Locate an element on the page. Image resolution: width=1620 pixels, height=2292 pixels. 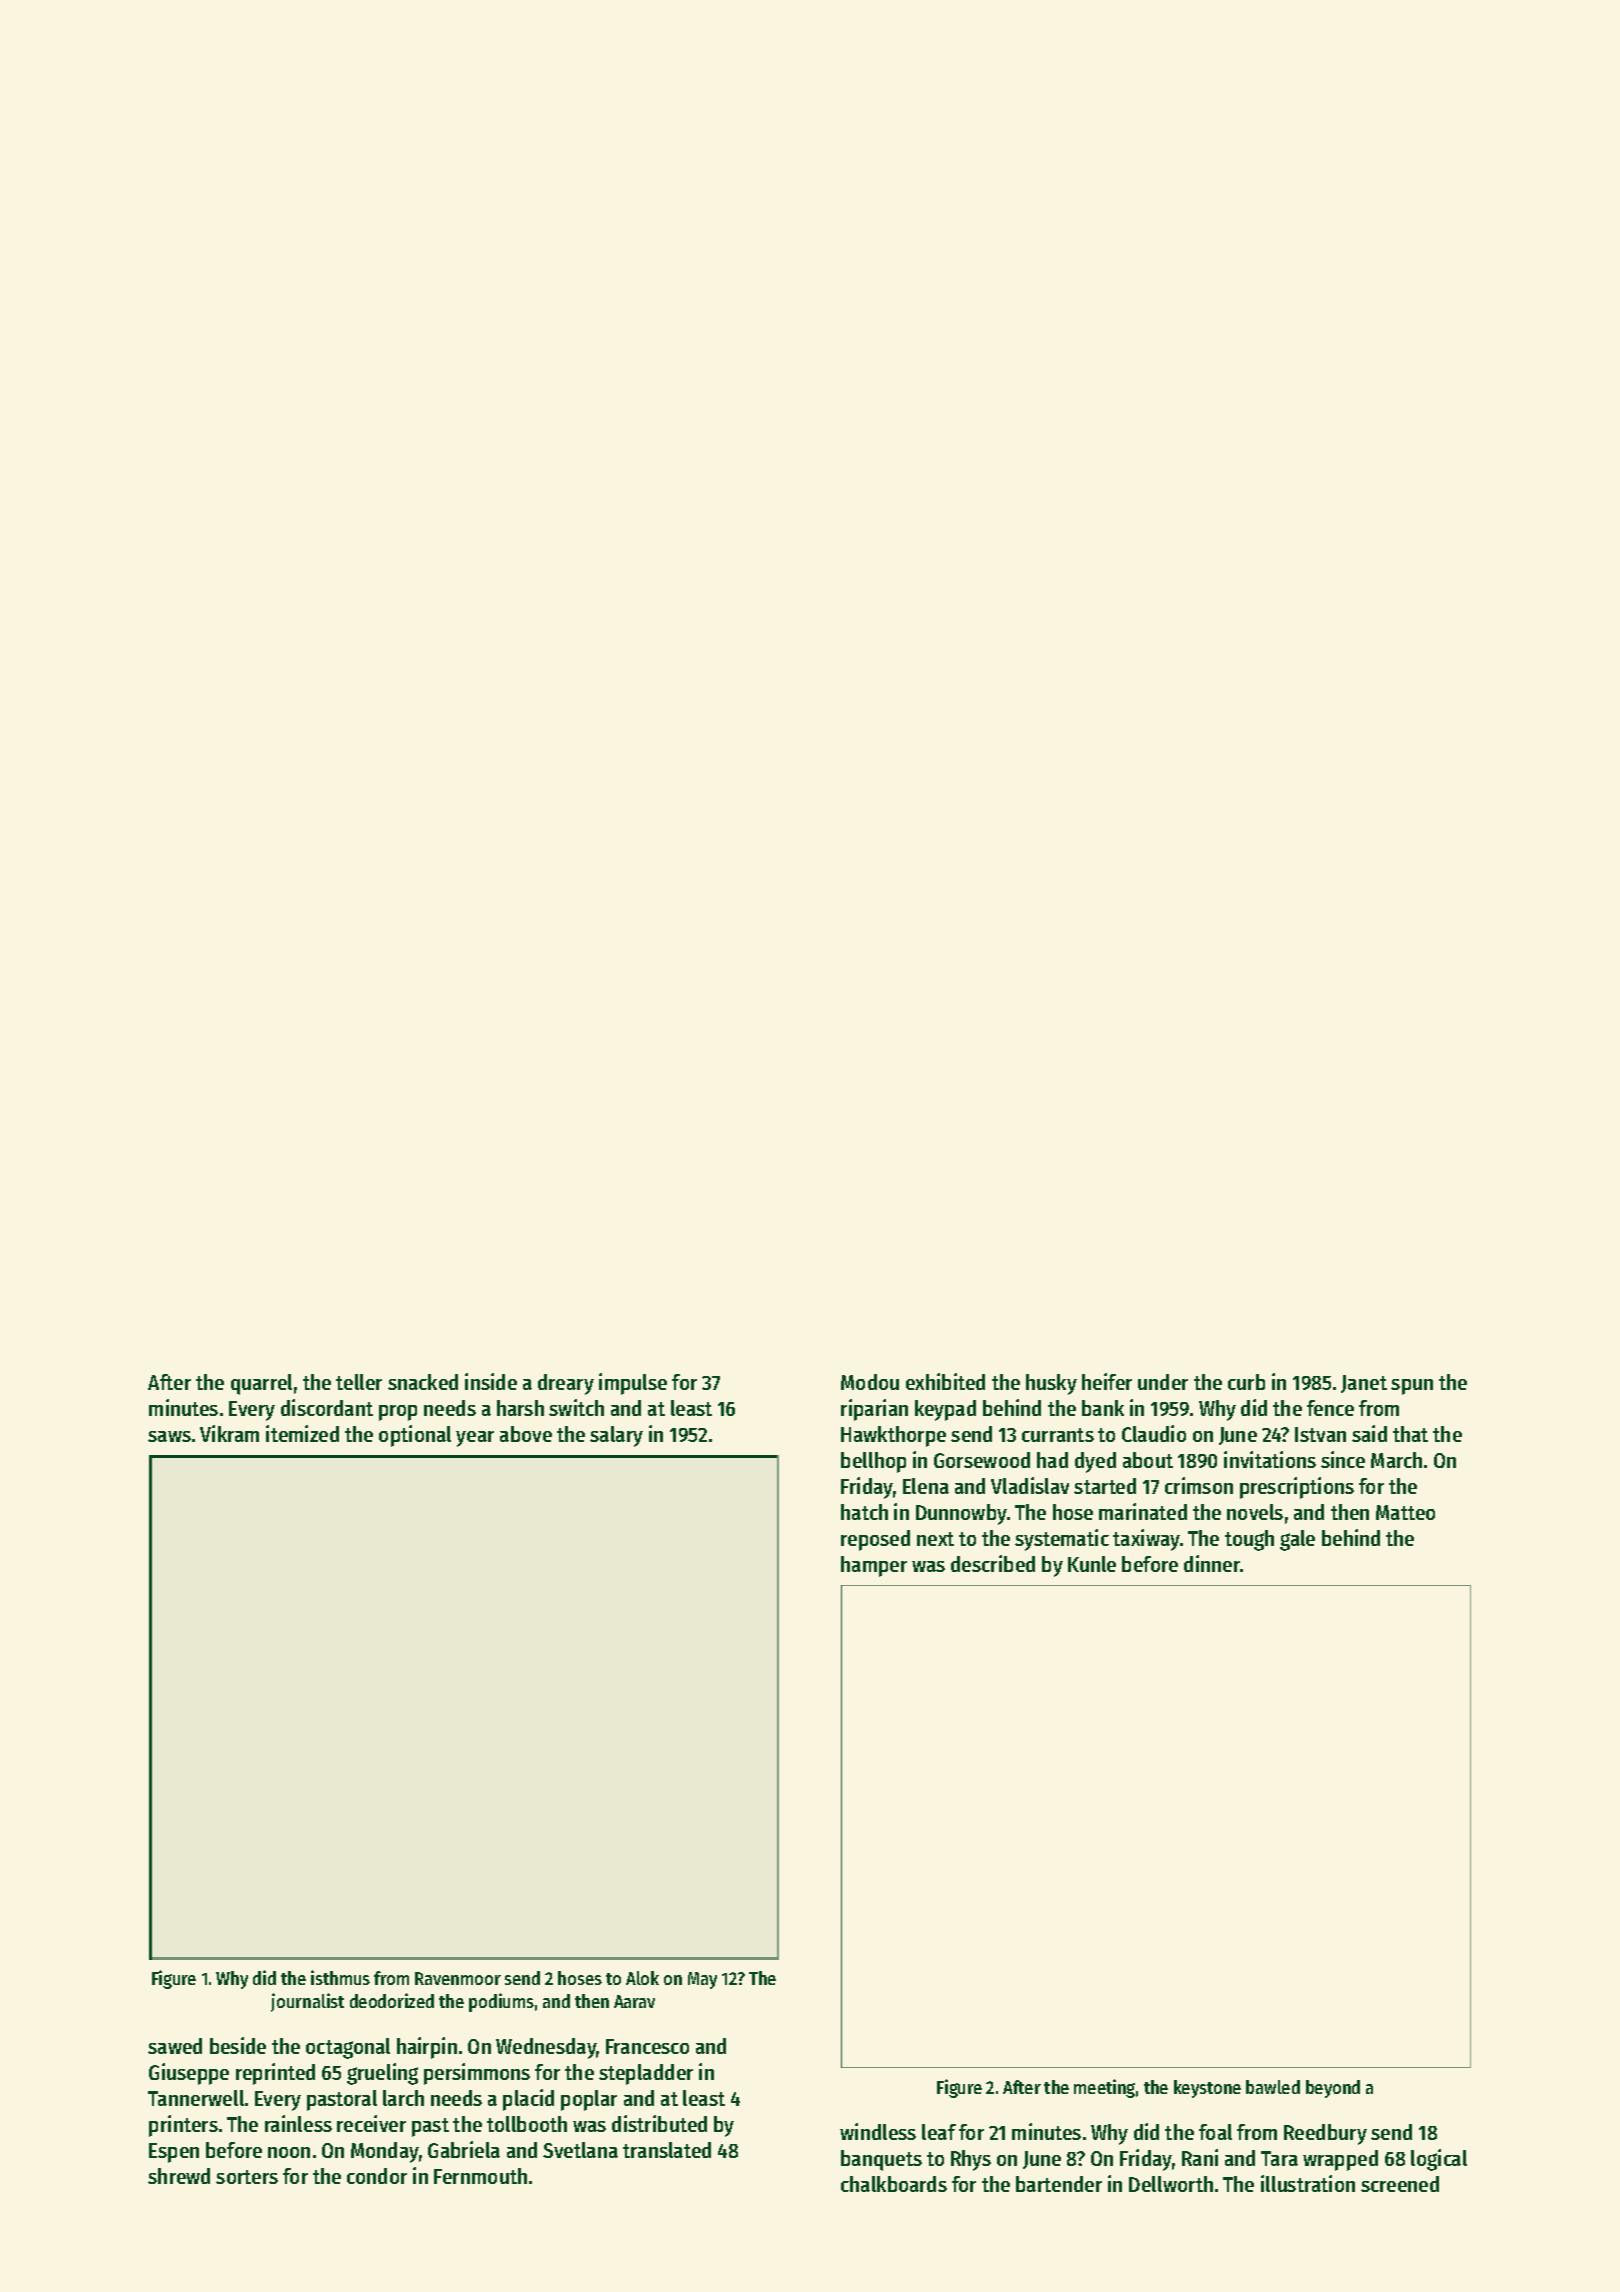
hamper is located at coordinates (874, 1566).
